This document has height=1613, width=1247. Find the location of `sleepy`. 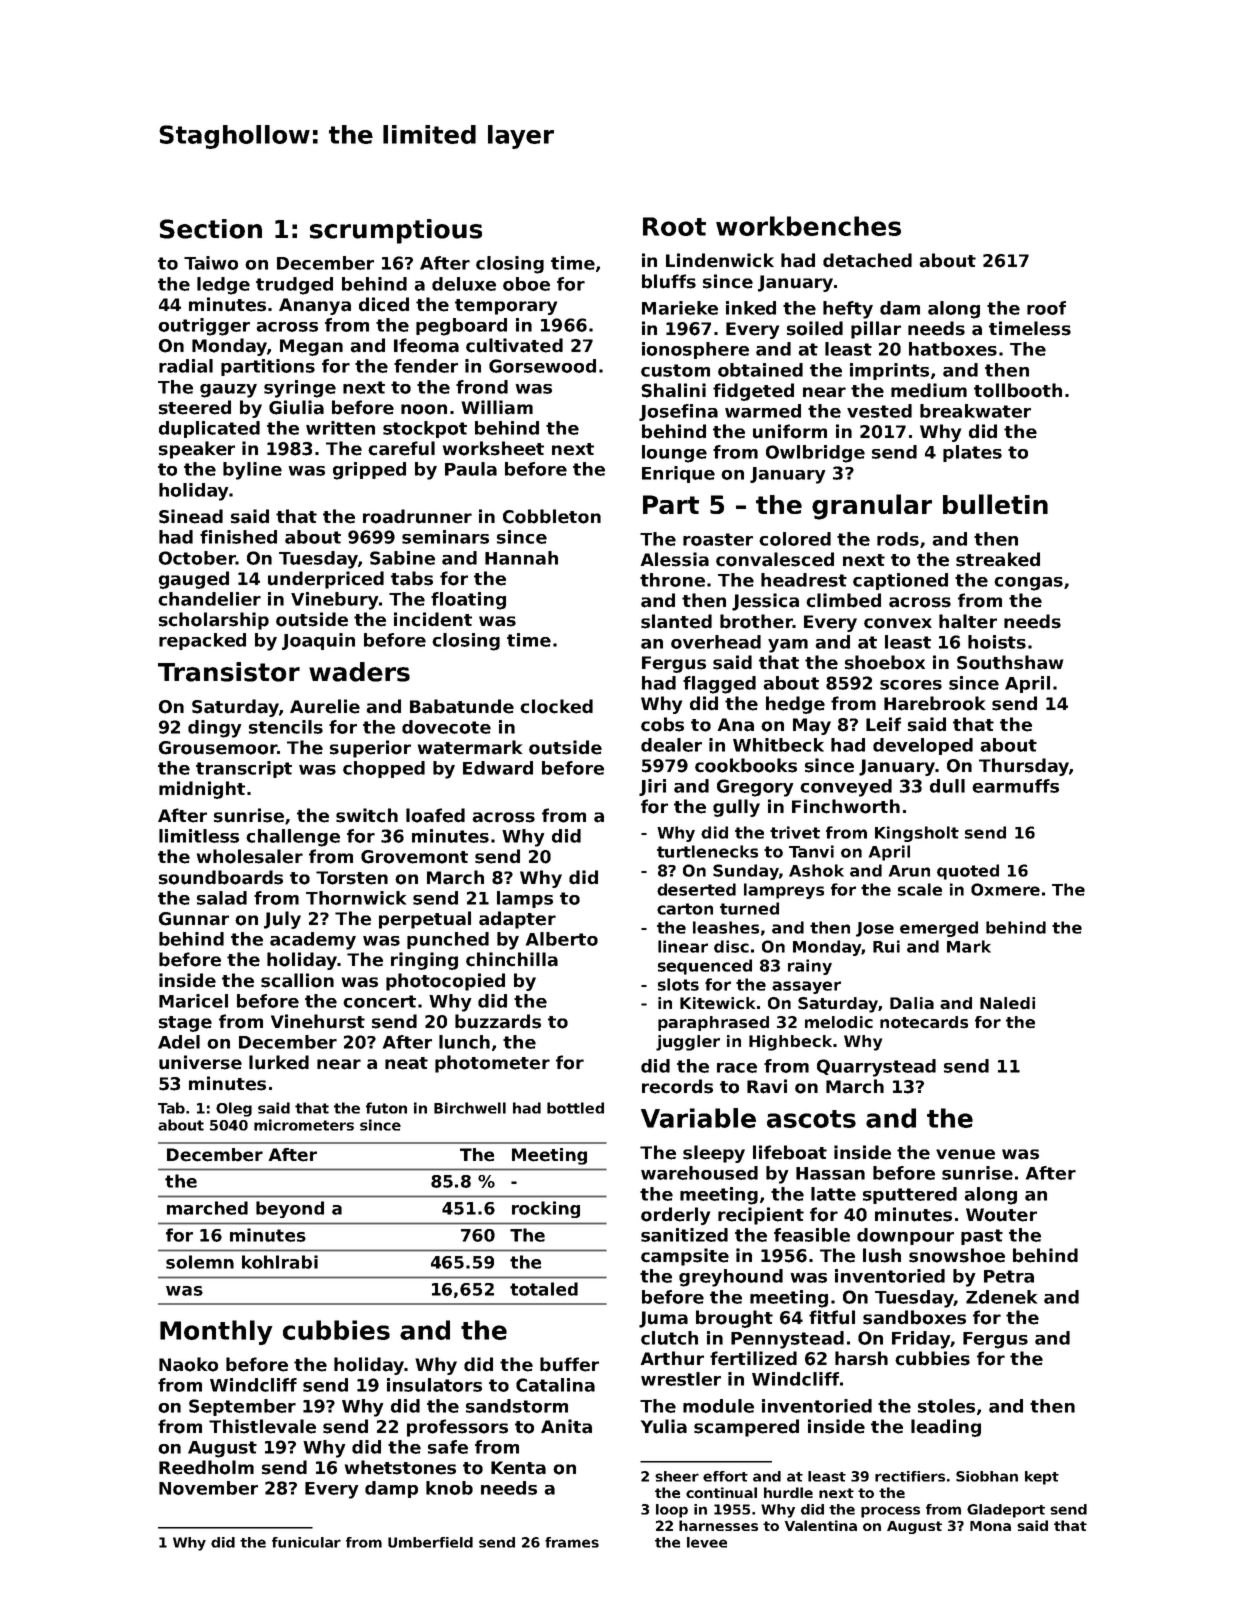

sleepy is located at coordinates (714, 1154).
